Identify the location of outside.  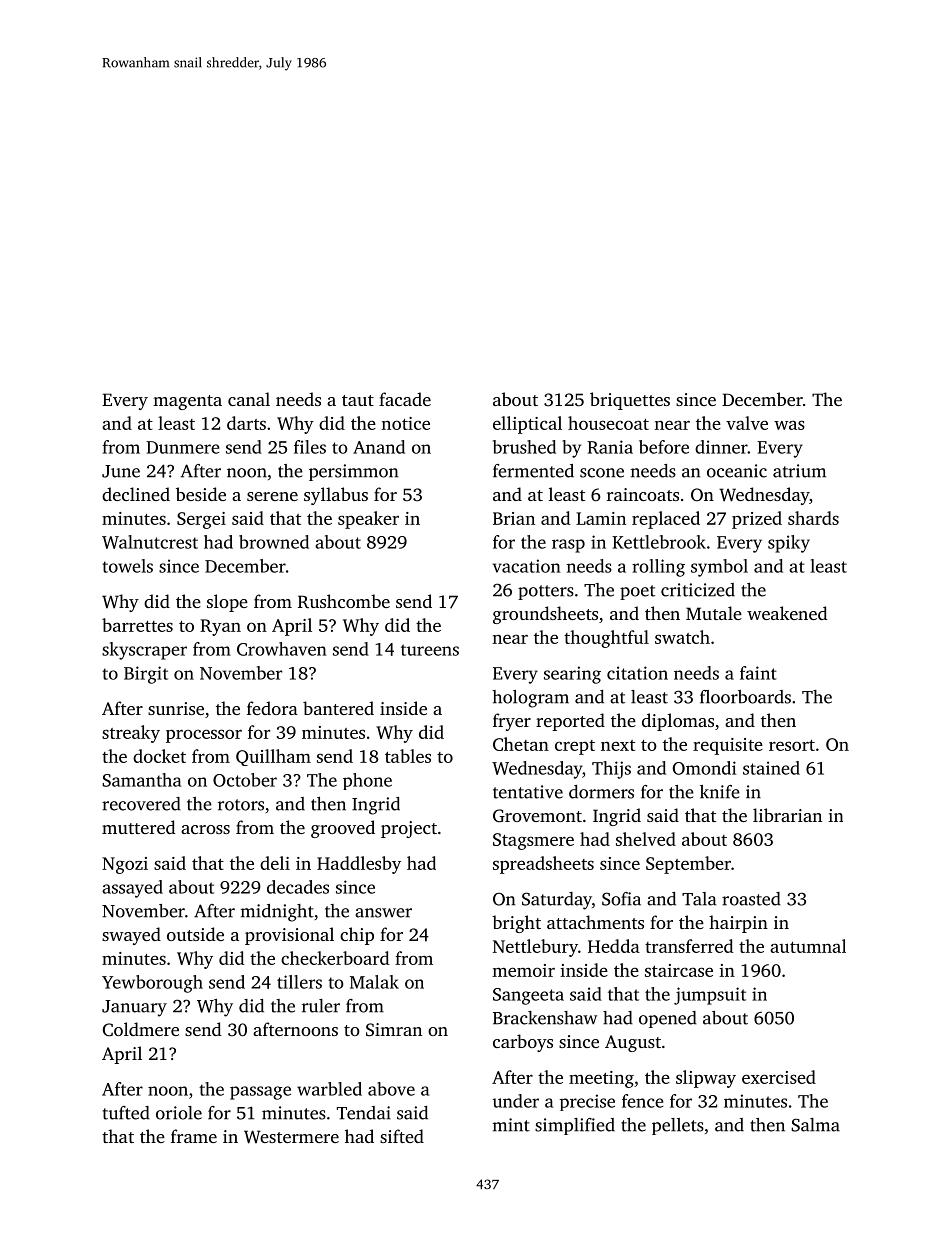
(195, 934).
